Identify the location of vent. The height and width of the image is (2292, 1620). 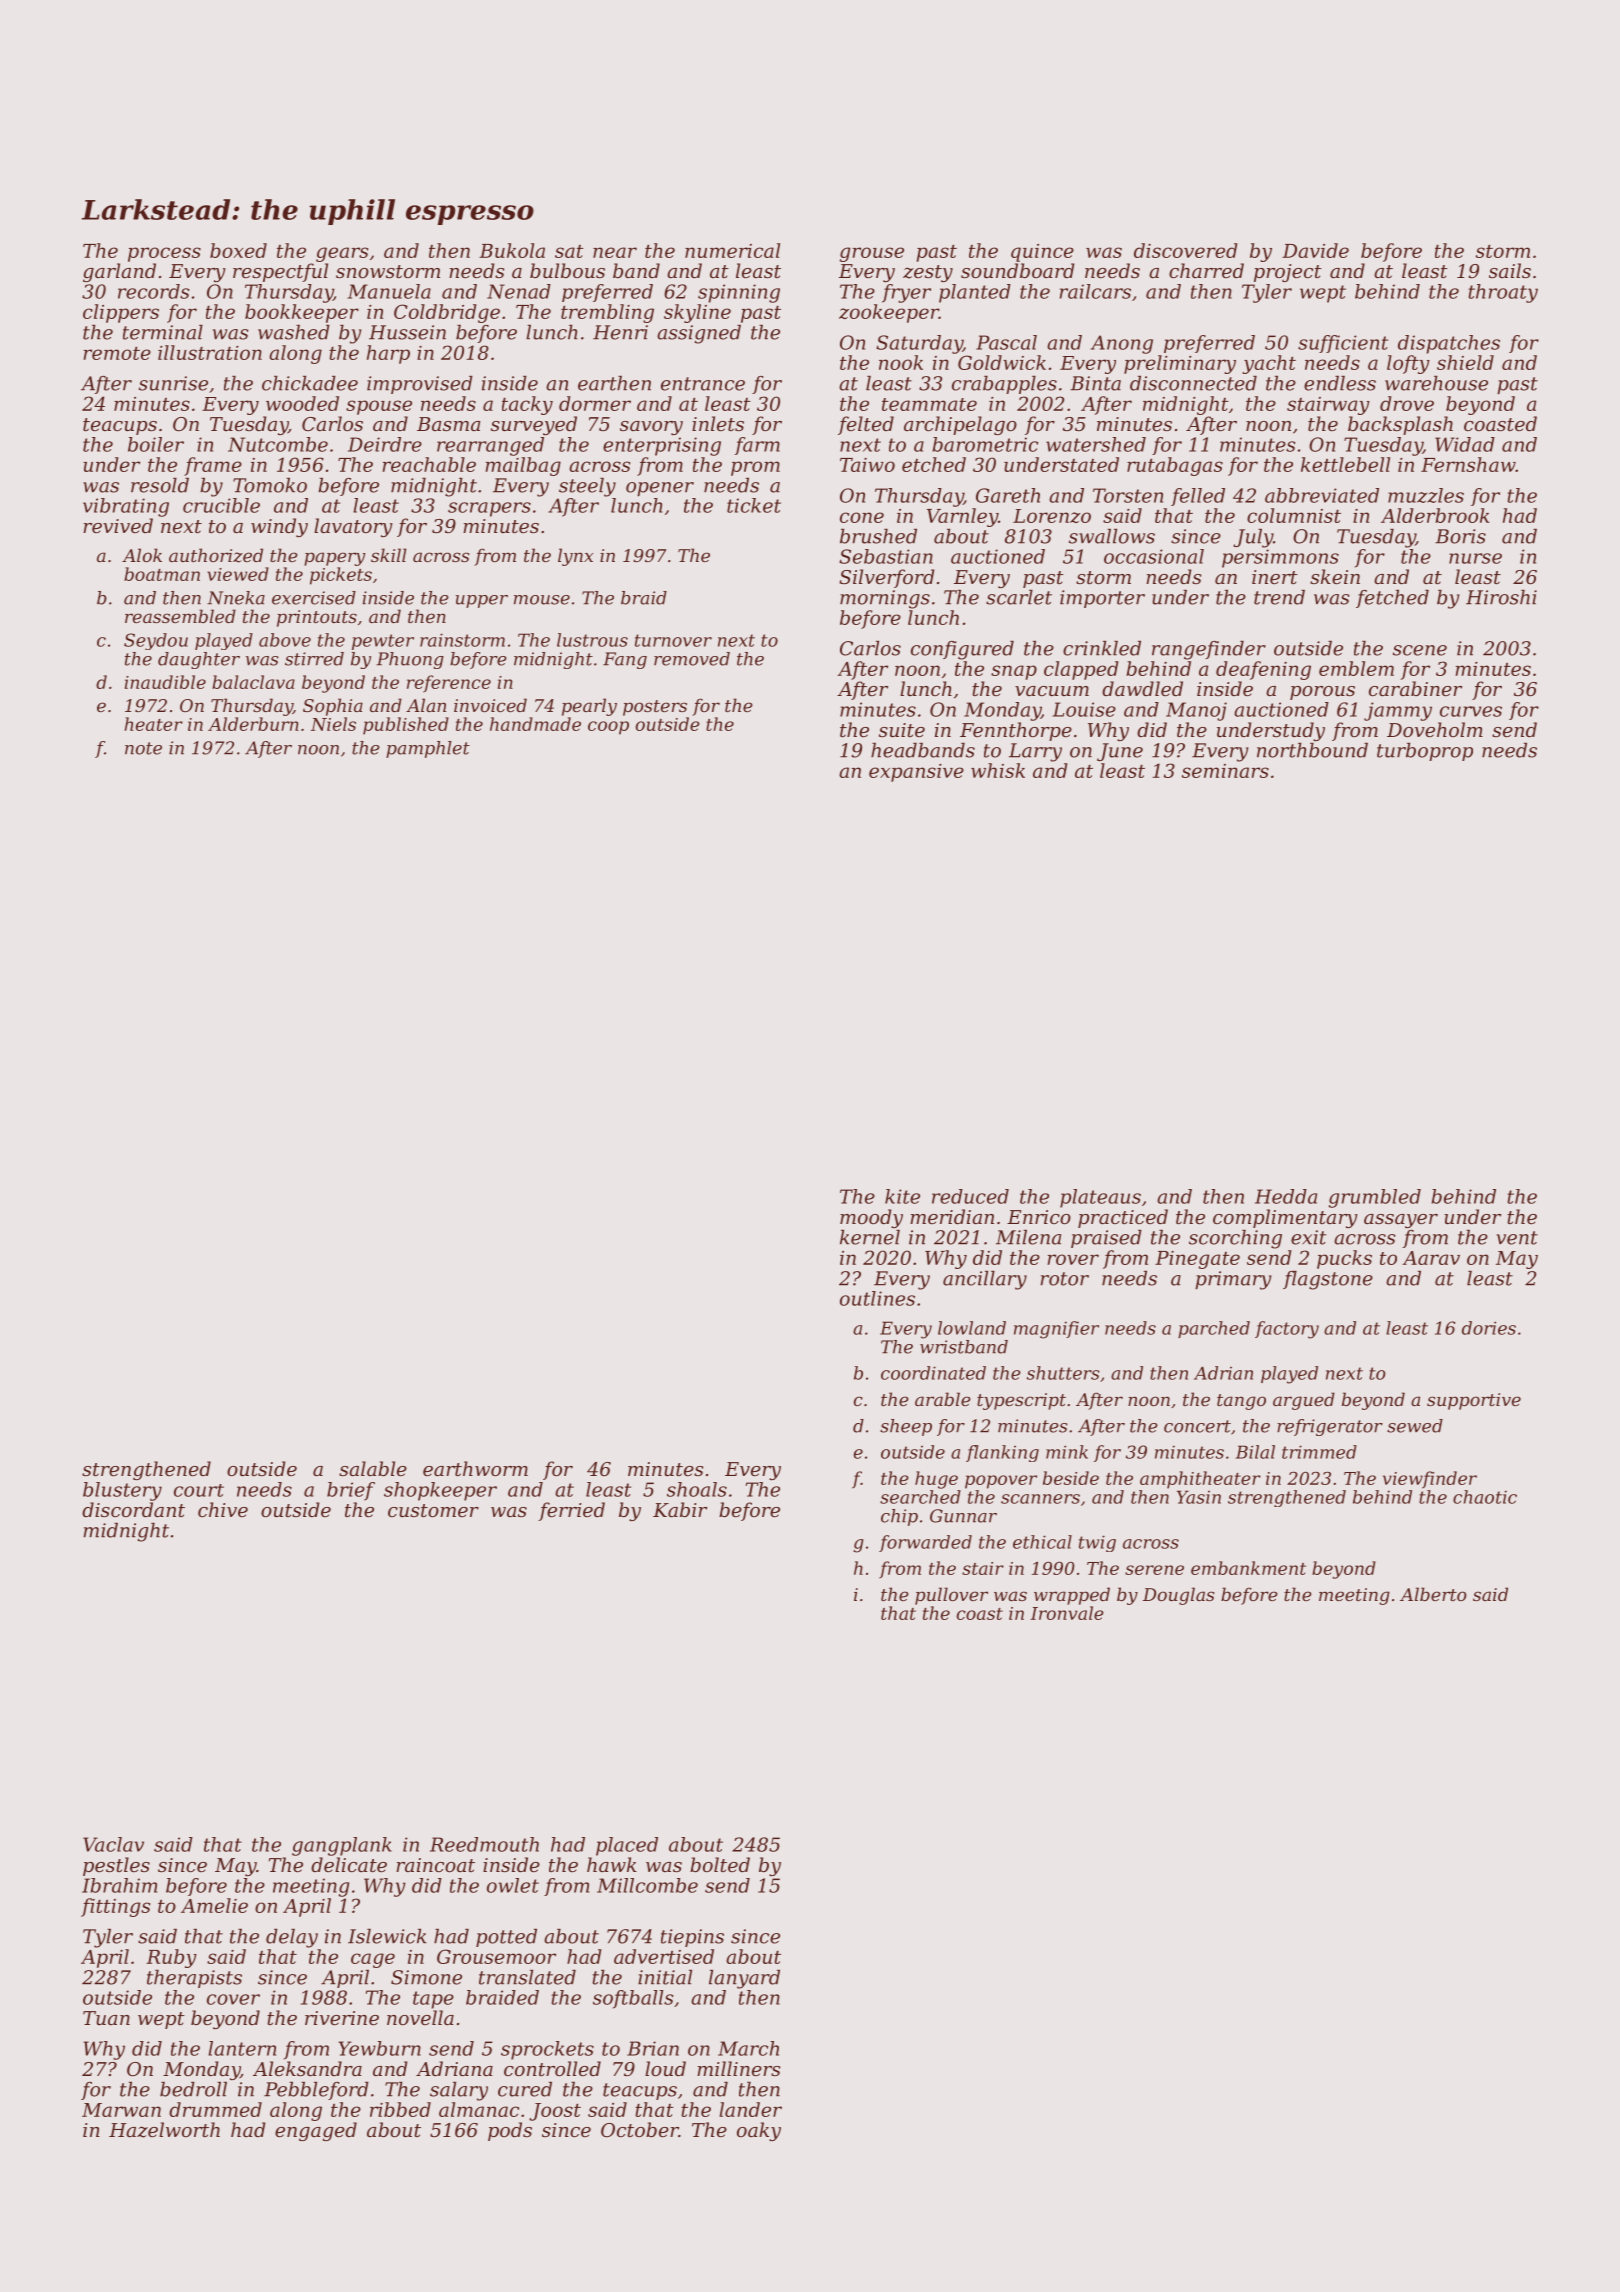
(1517, 1238).
